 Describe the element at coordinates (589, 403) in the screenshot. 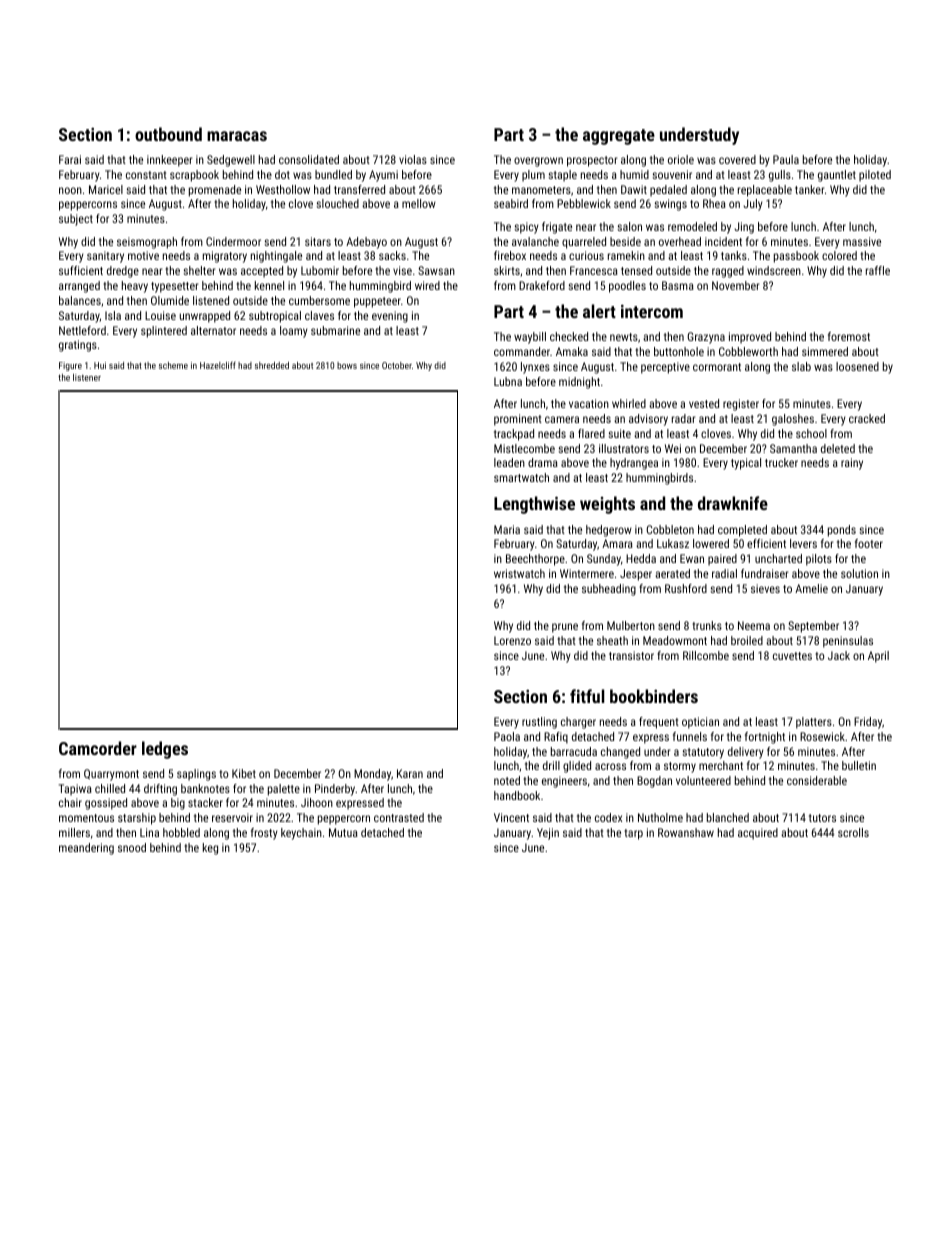

I see `vacation` at that location.
